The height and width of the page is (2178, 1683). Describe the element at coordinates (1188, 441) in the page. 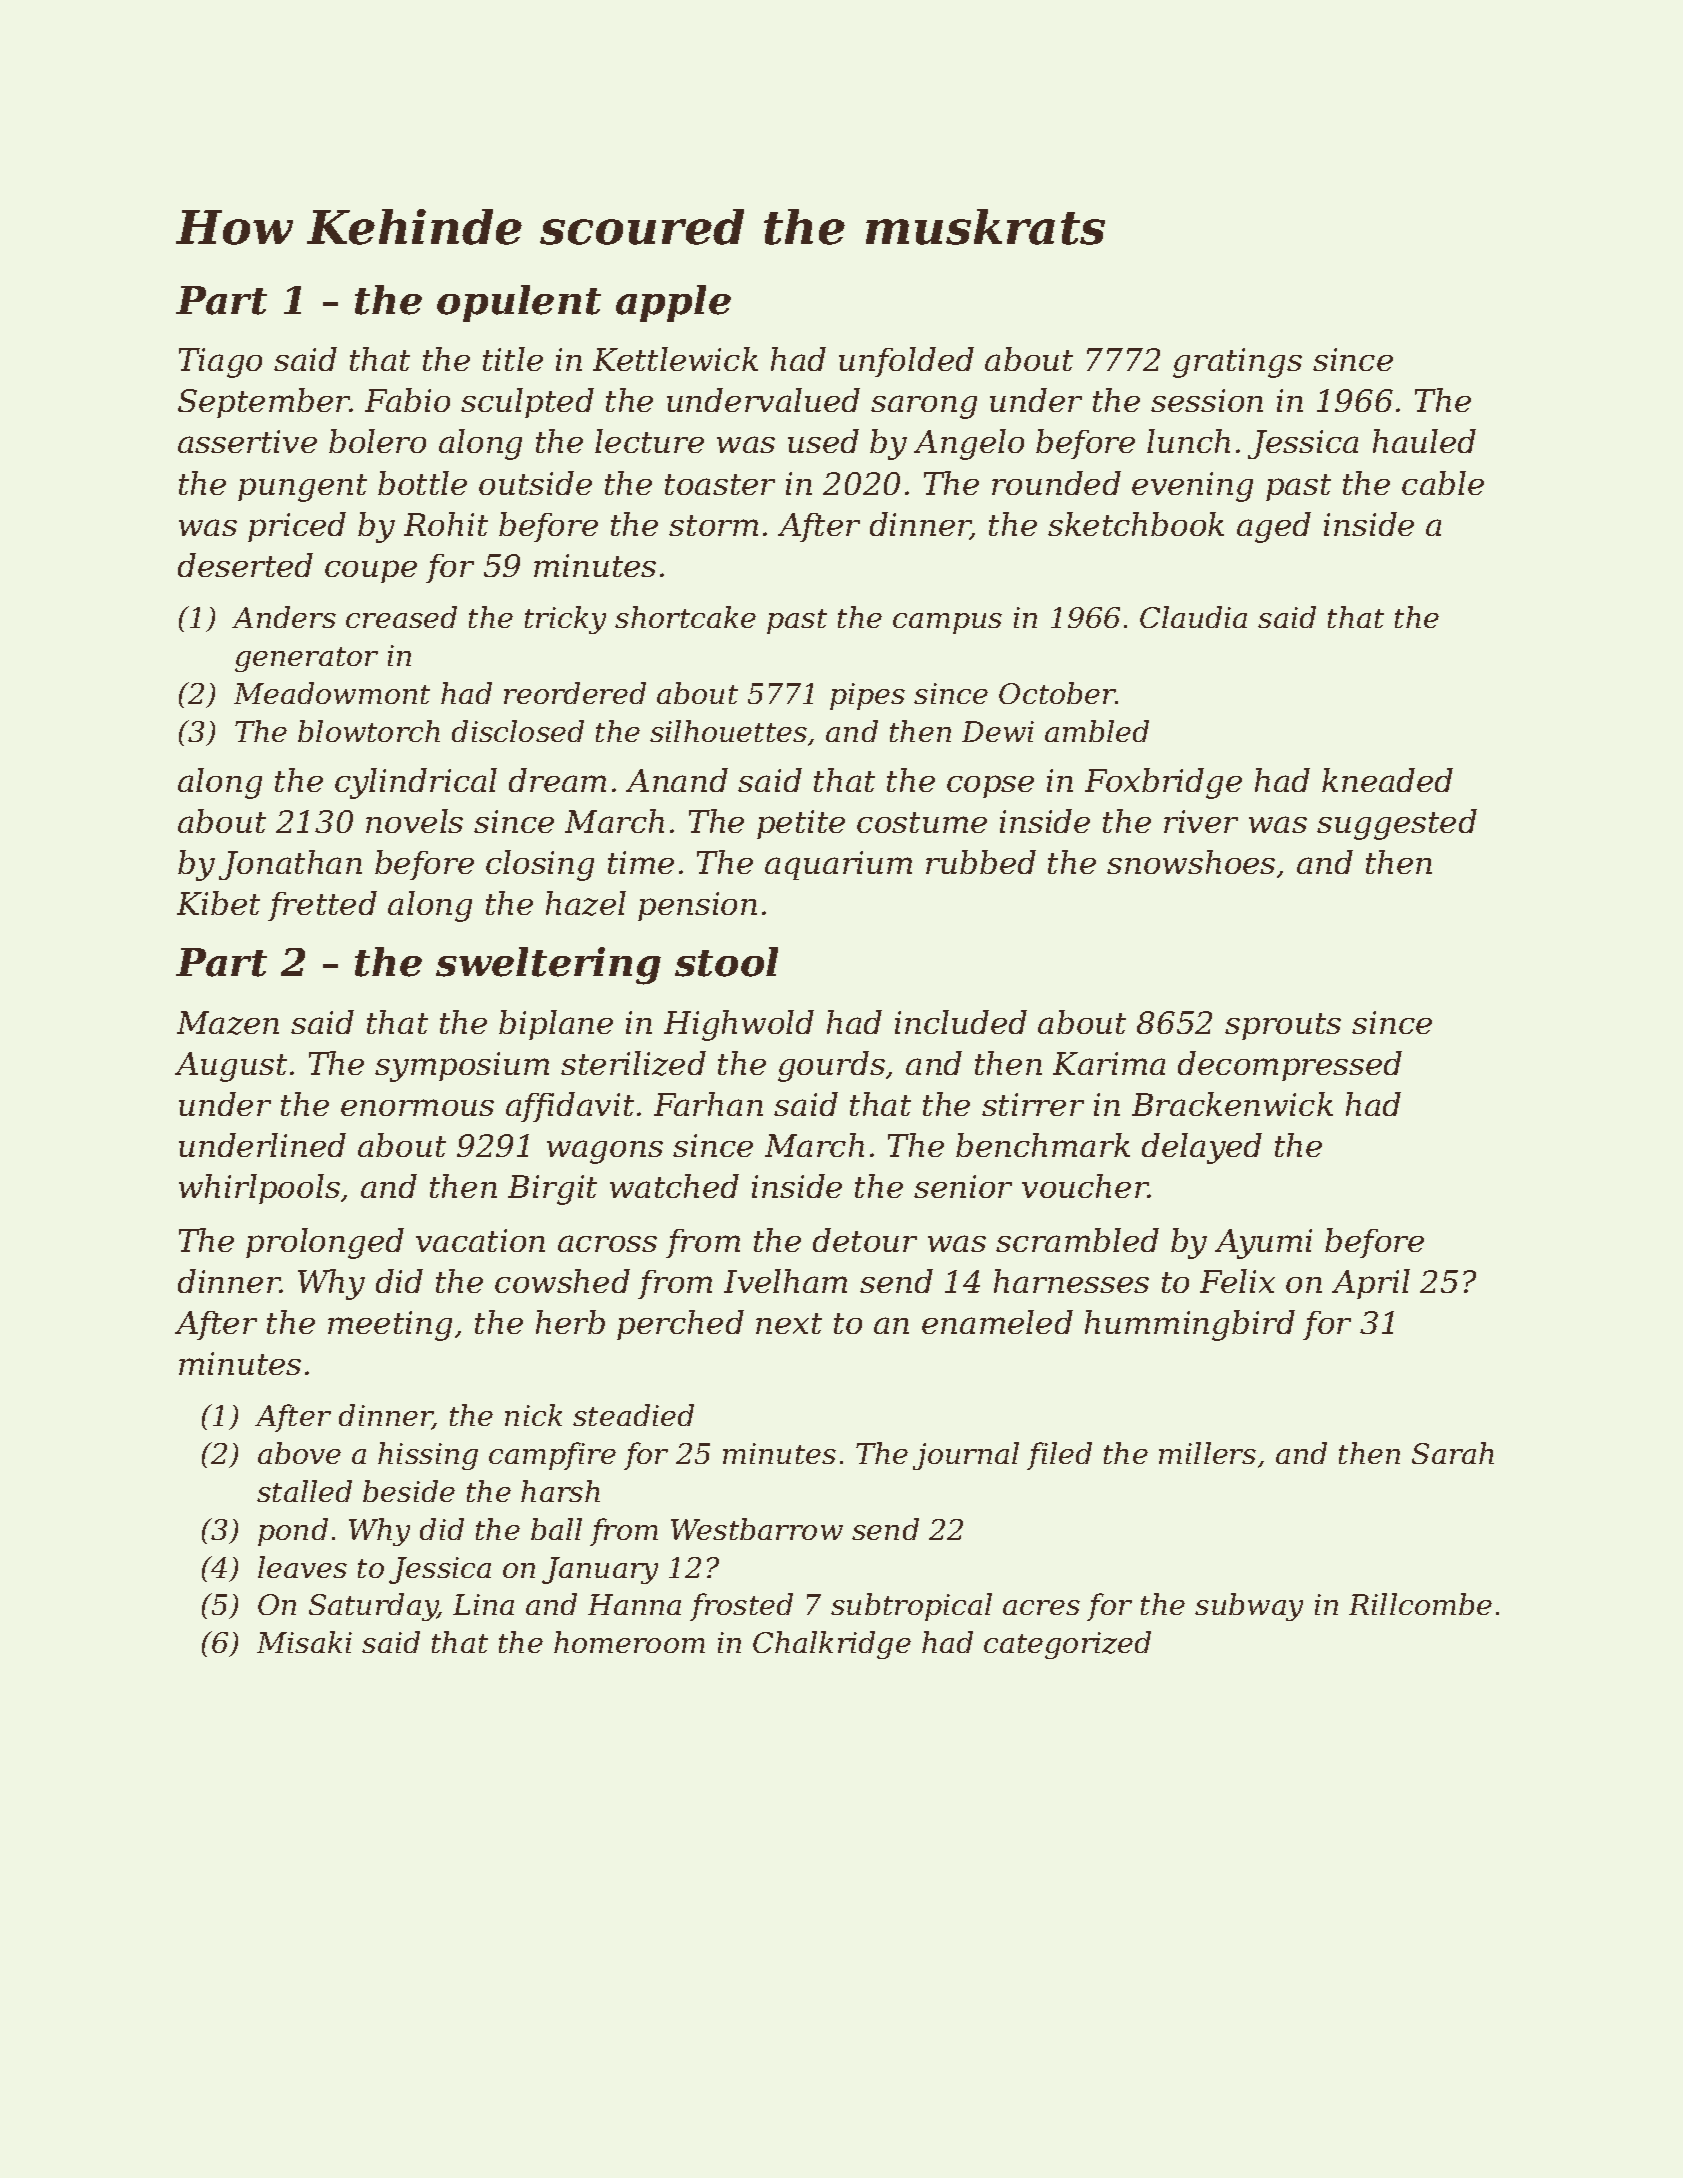

I see `lunch` at that location.
